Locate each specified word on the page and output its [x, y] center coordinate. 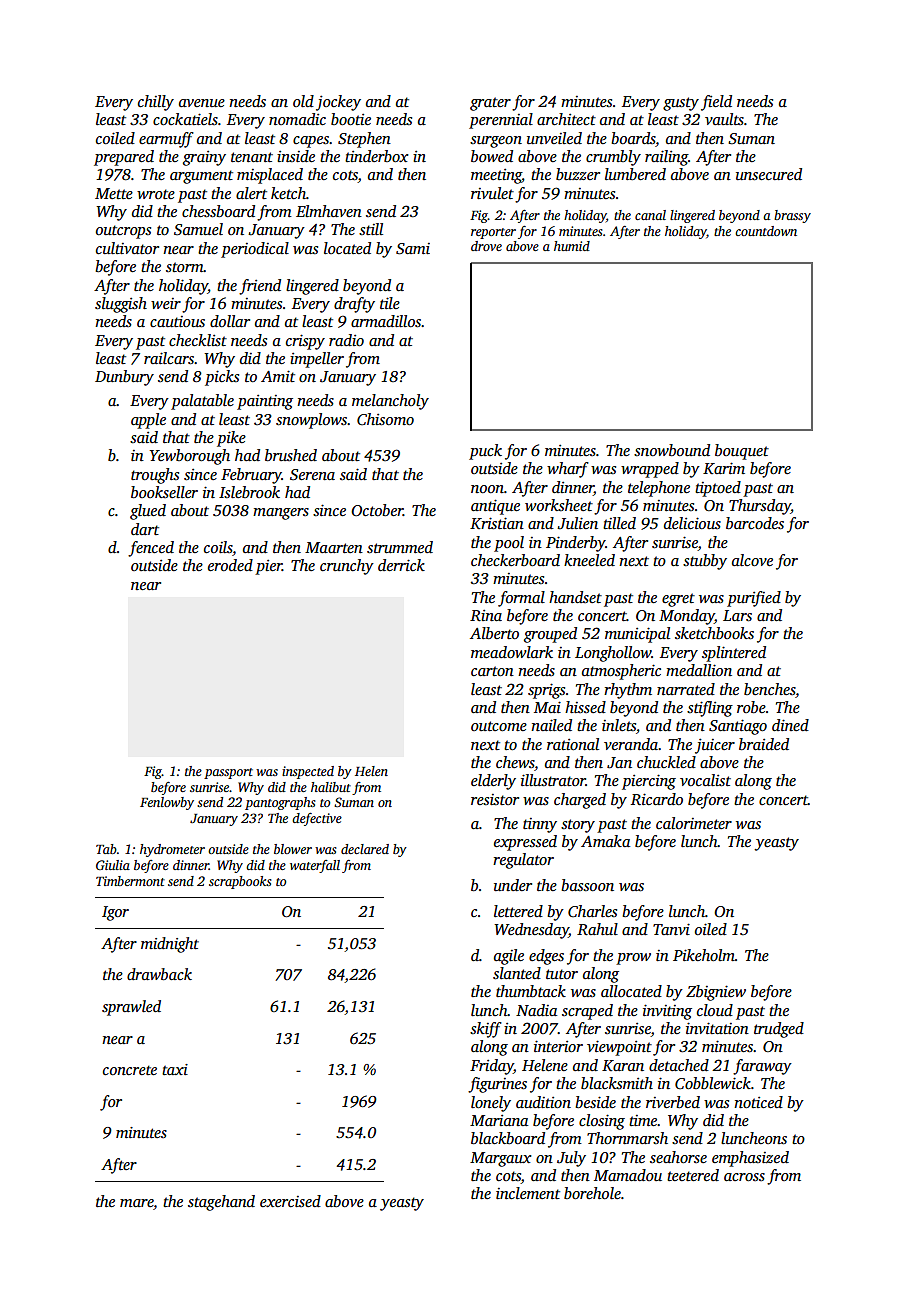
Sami [413, 249]
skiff [486, 1030]
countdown [766, 231]
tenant [252, 157]
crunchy [347, 567]
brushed [291, 455]
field [716, 103]
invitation [717, 1028]
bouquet [742, 452]
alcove [752, 560]
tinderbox [377, 156]
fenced [151, 549]
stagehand [221, 1203]
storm [185, 267]
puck [485, 452]
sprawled [131, 1008]
